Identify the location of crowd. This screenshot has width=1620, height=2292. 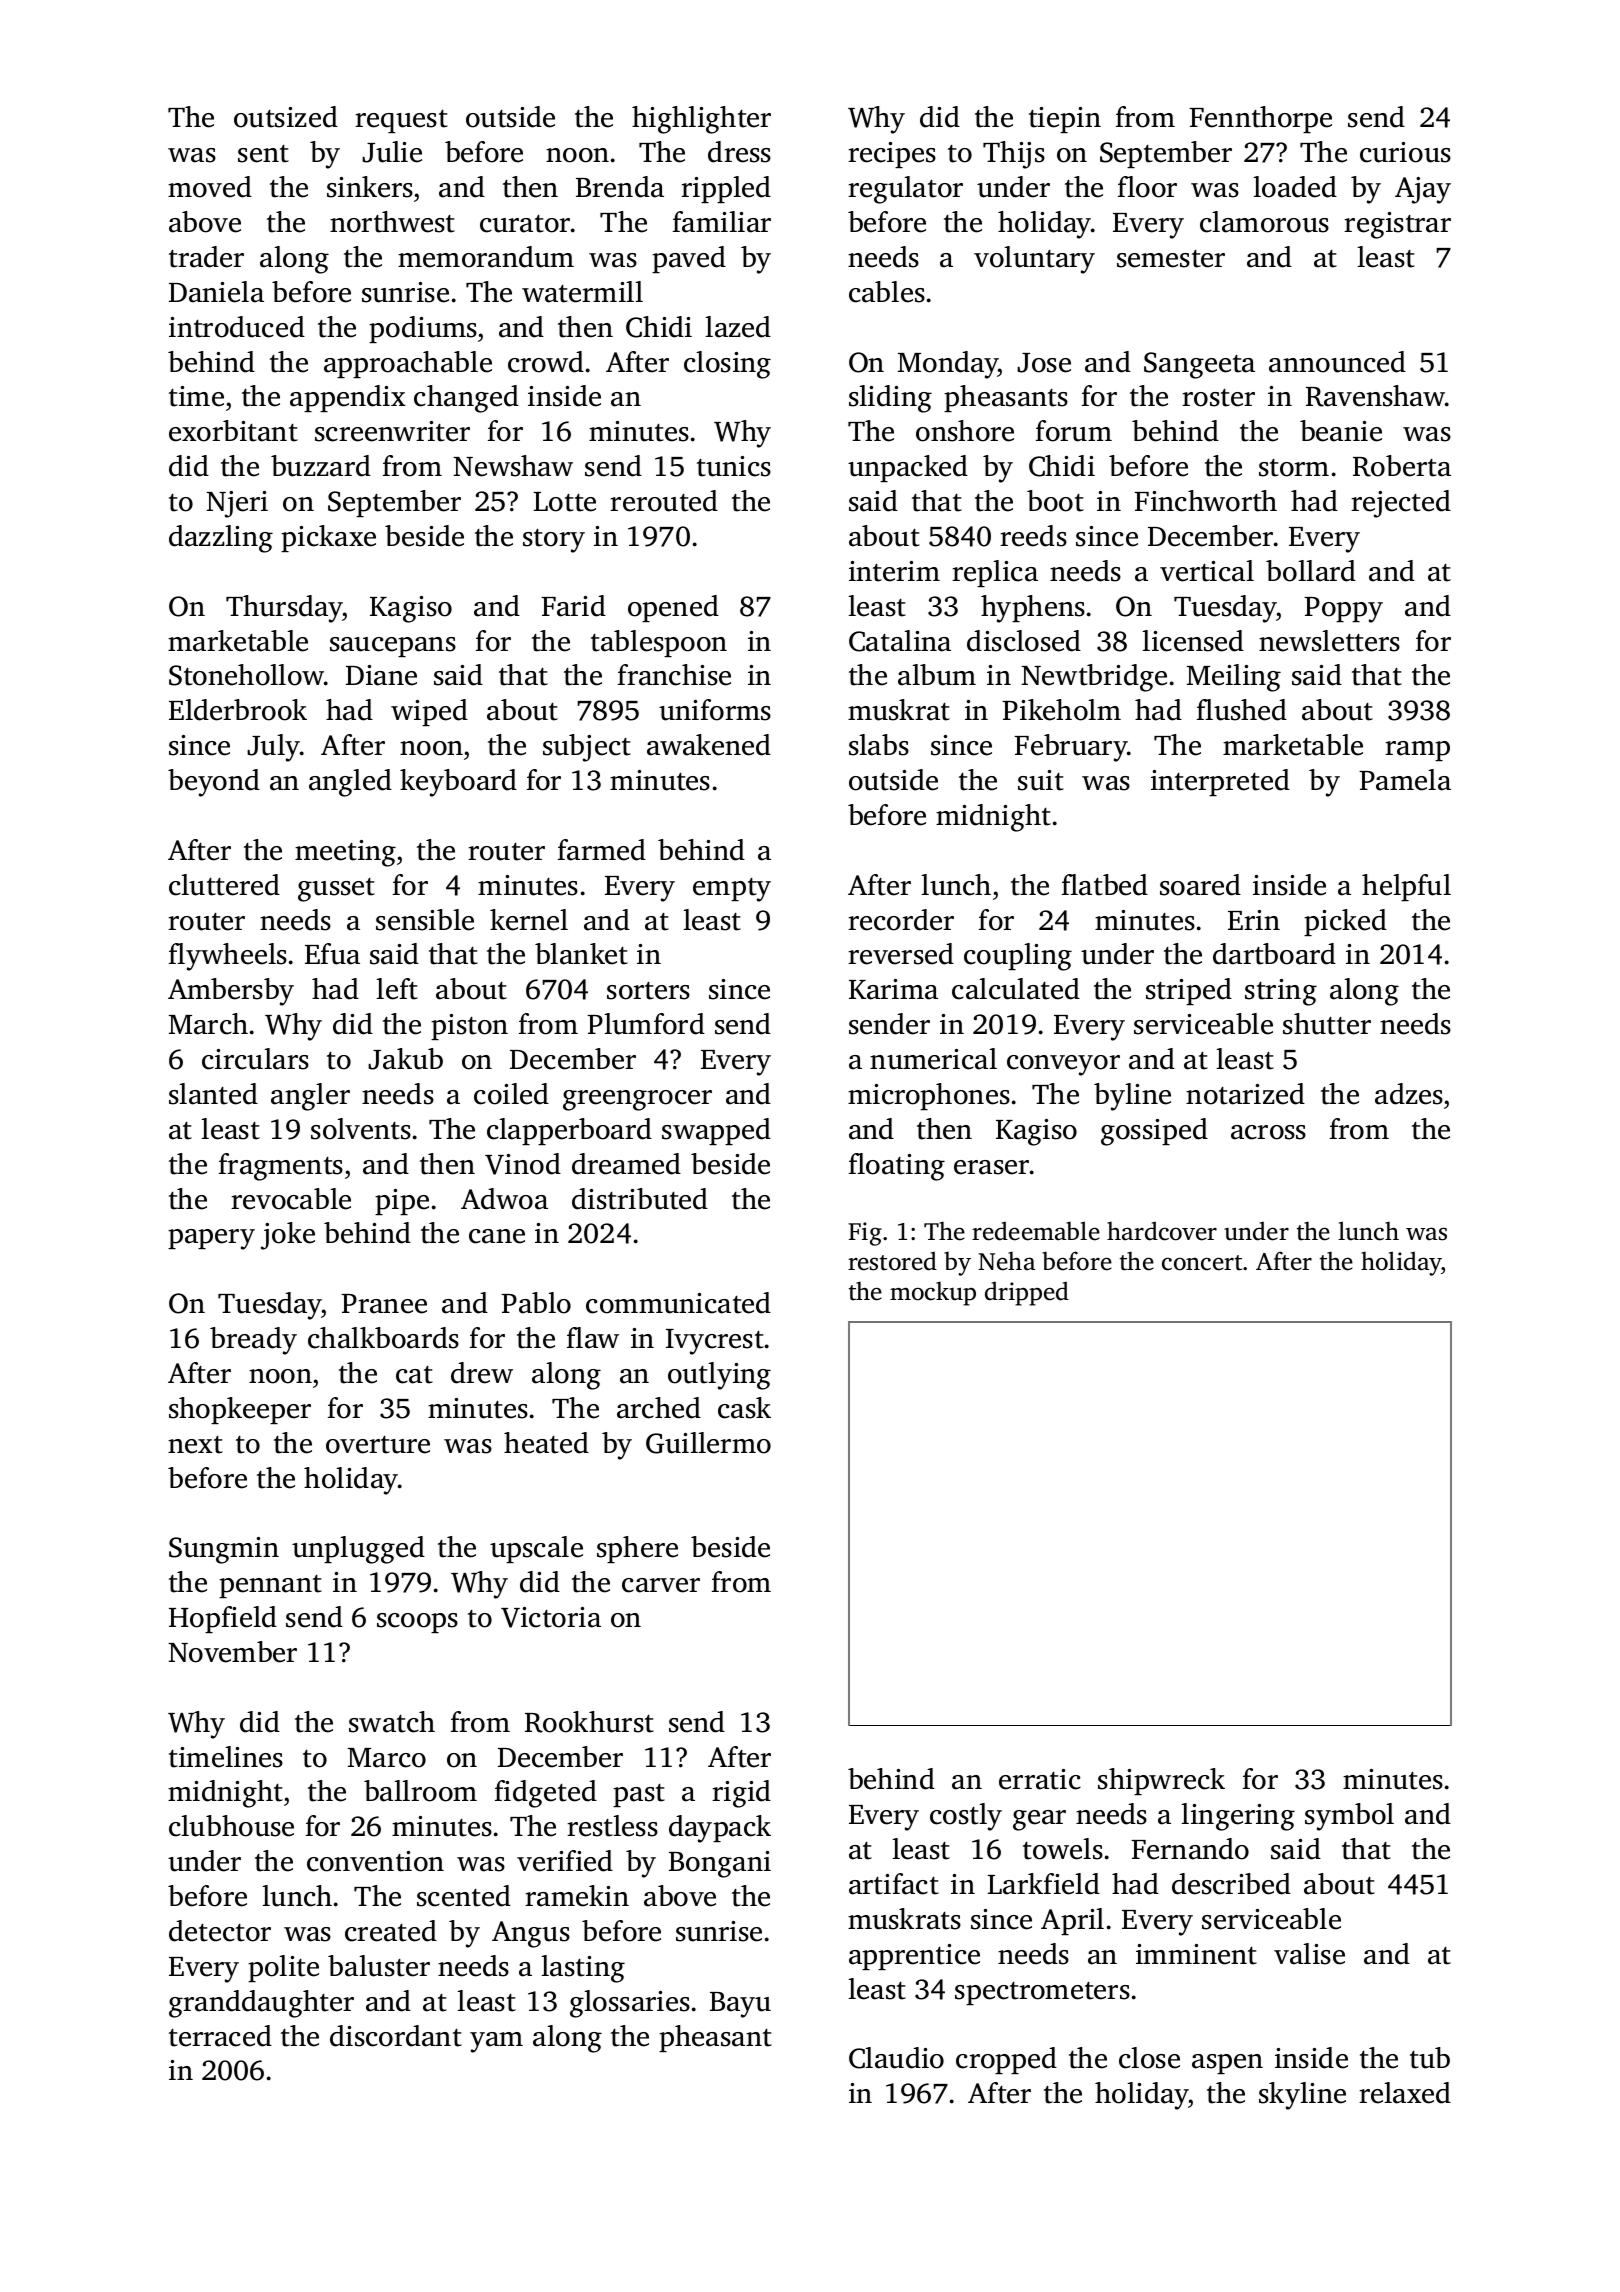
(546, 362).
